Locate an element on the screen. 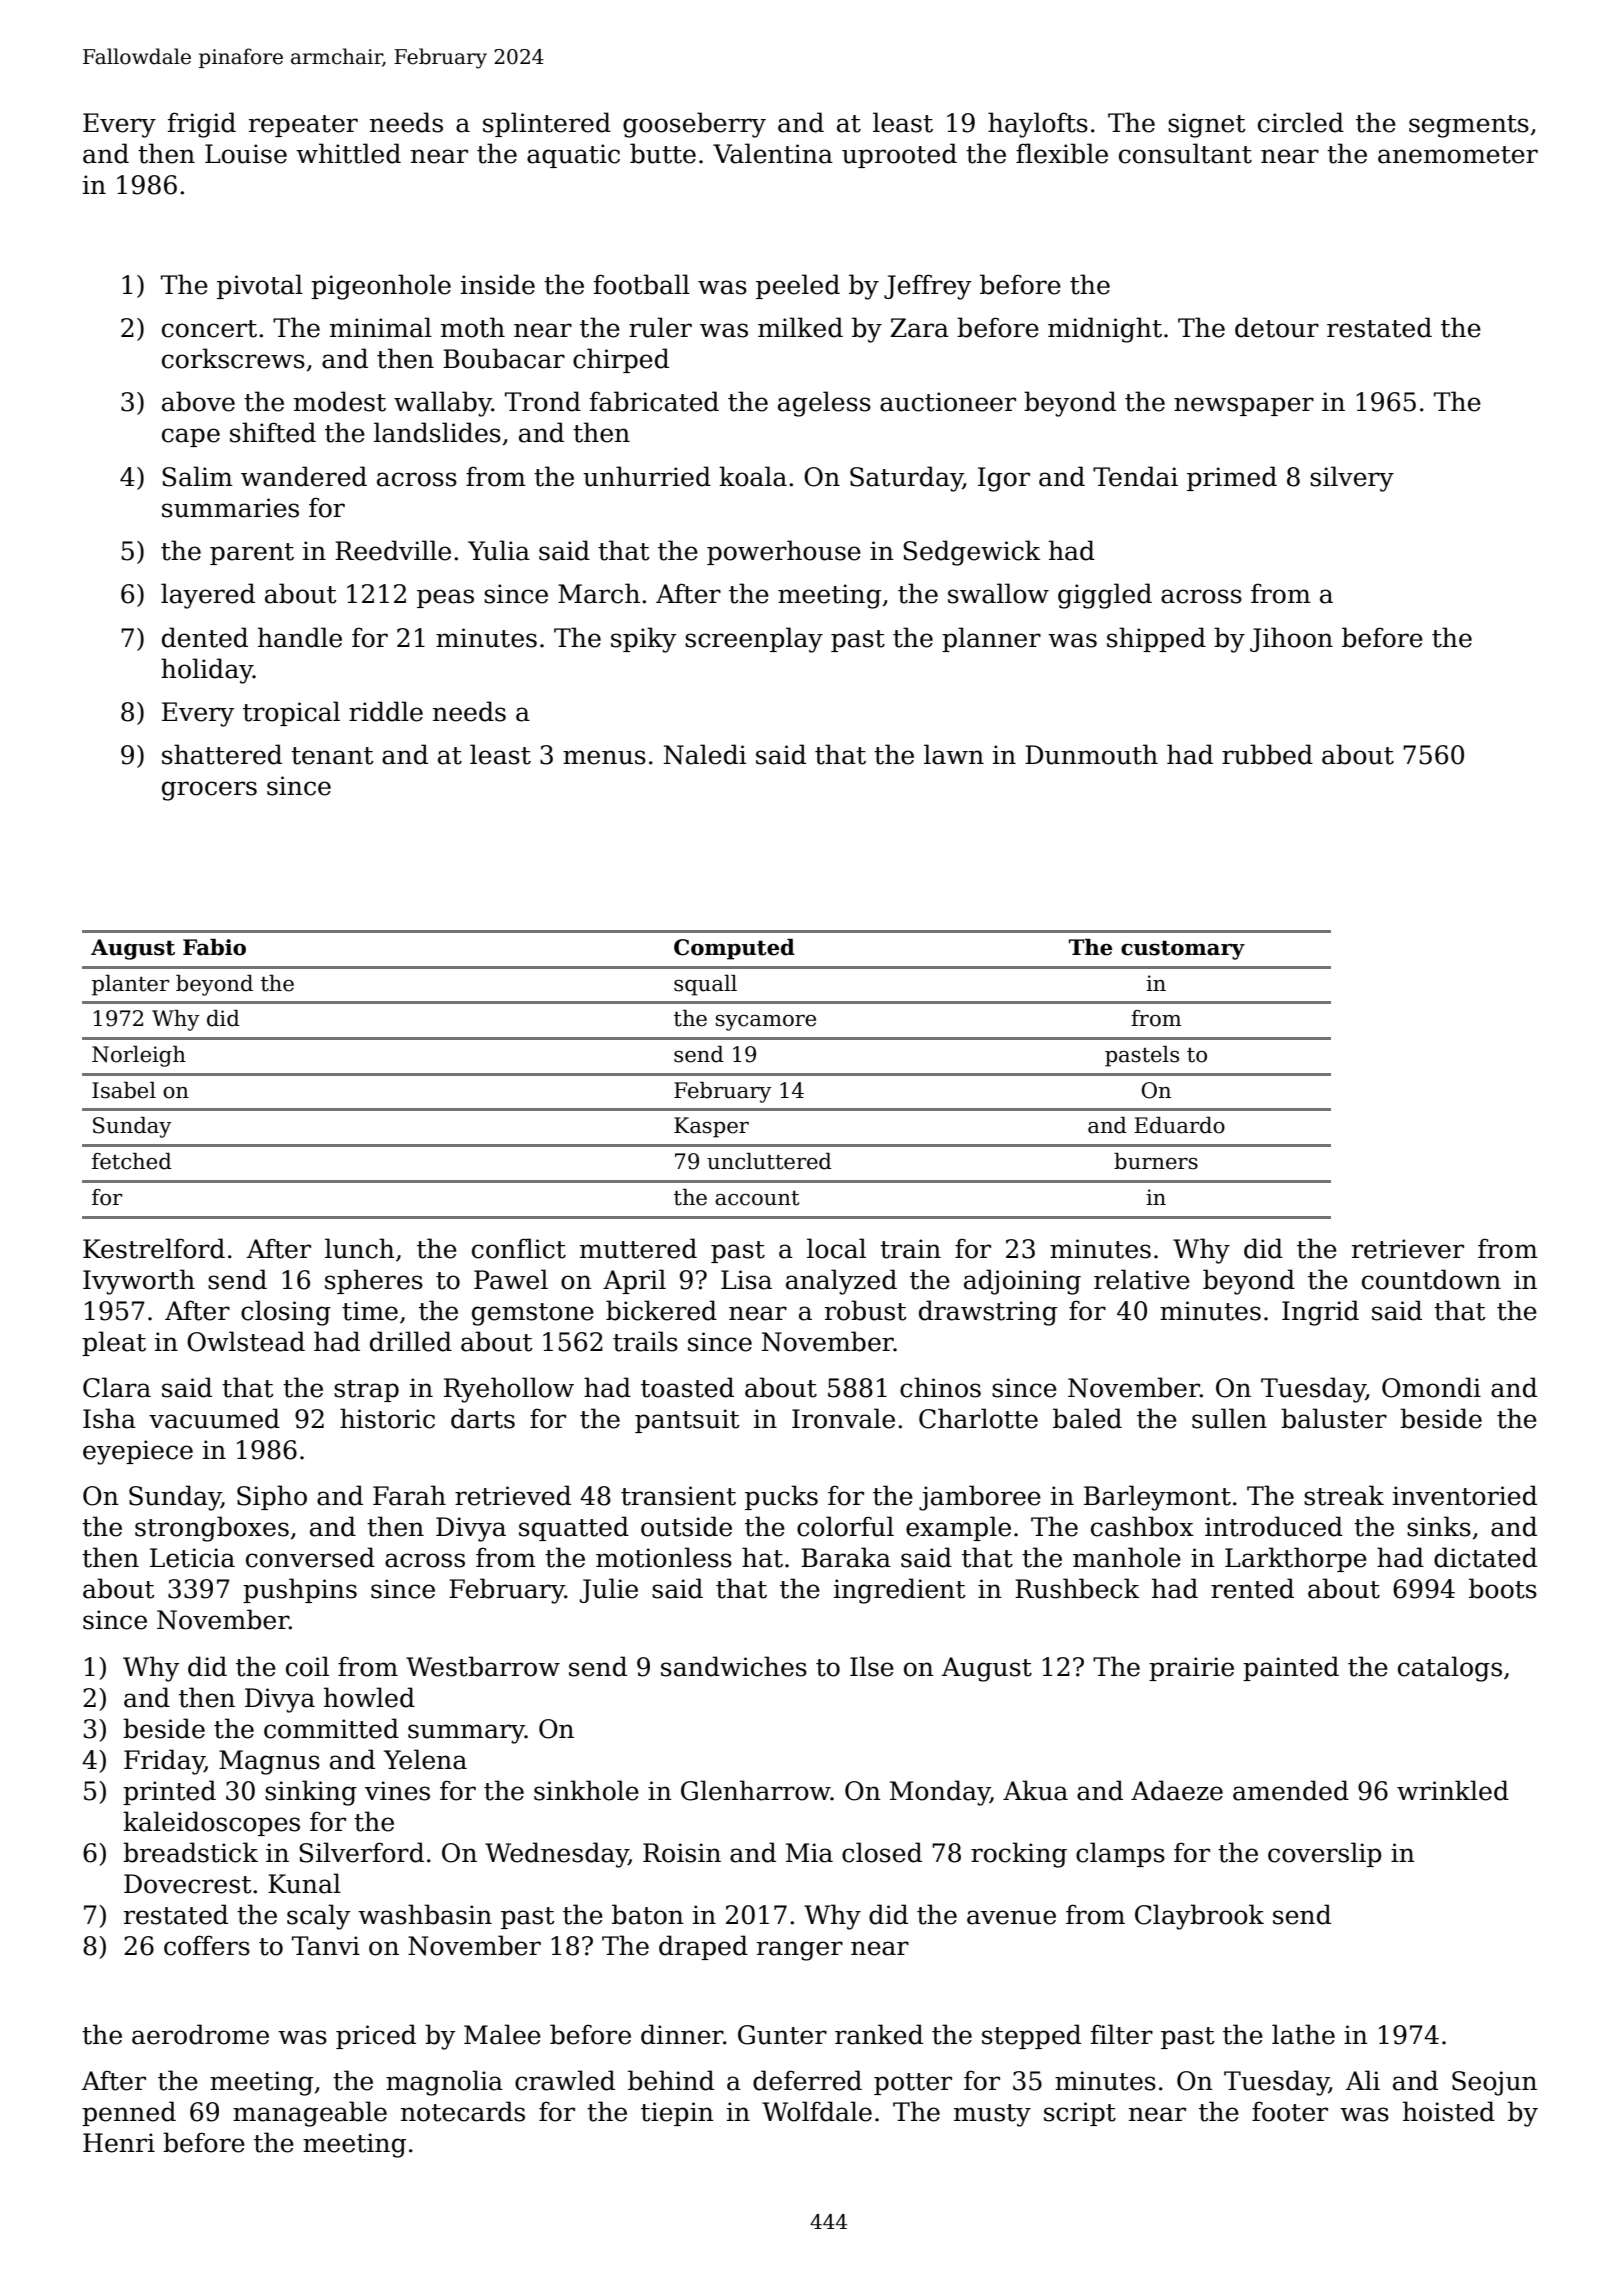  tenant is located at coordinates (332, 756).
